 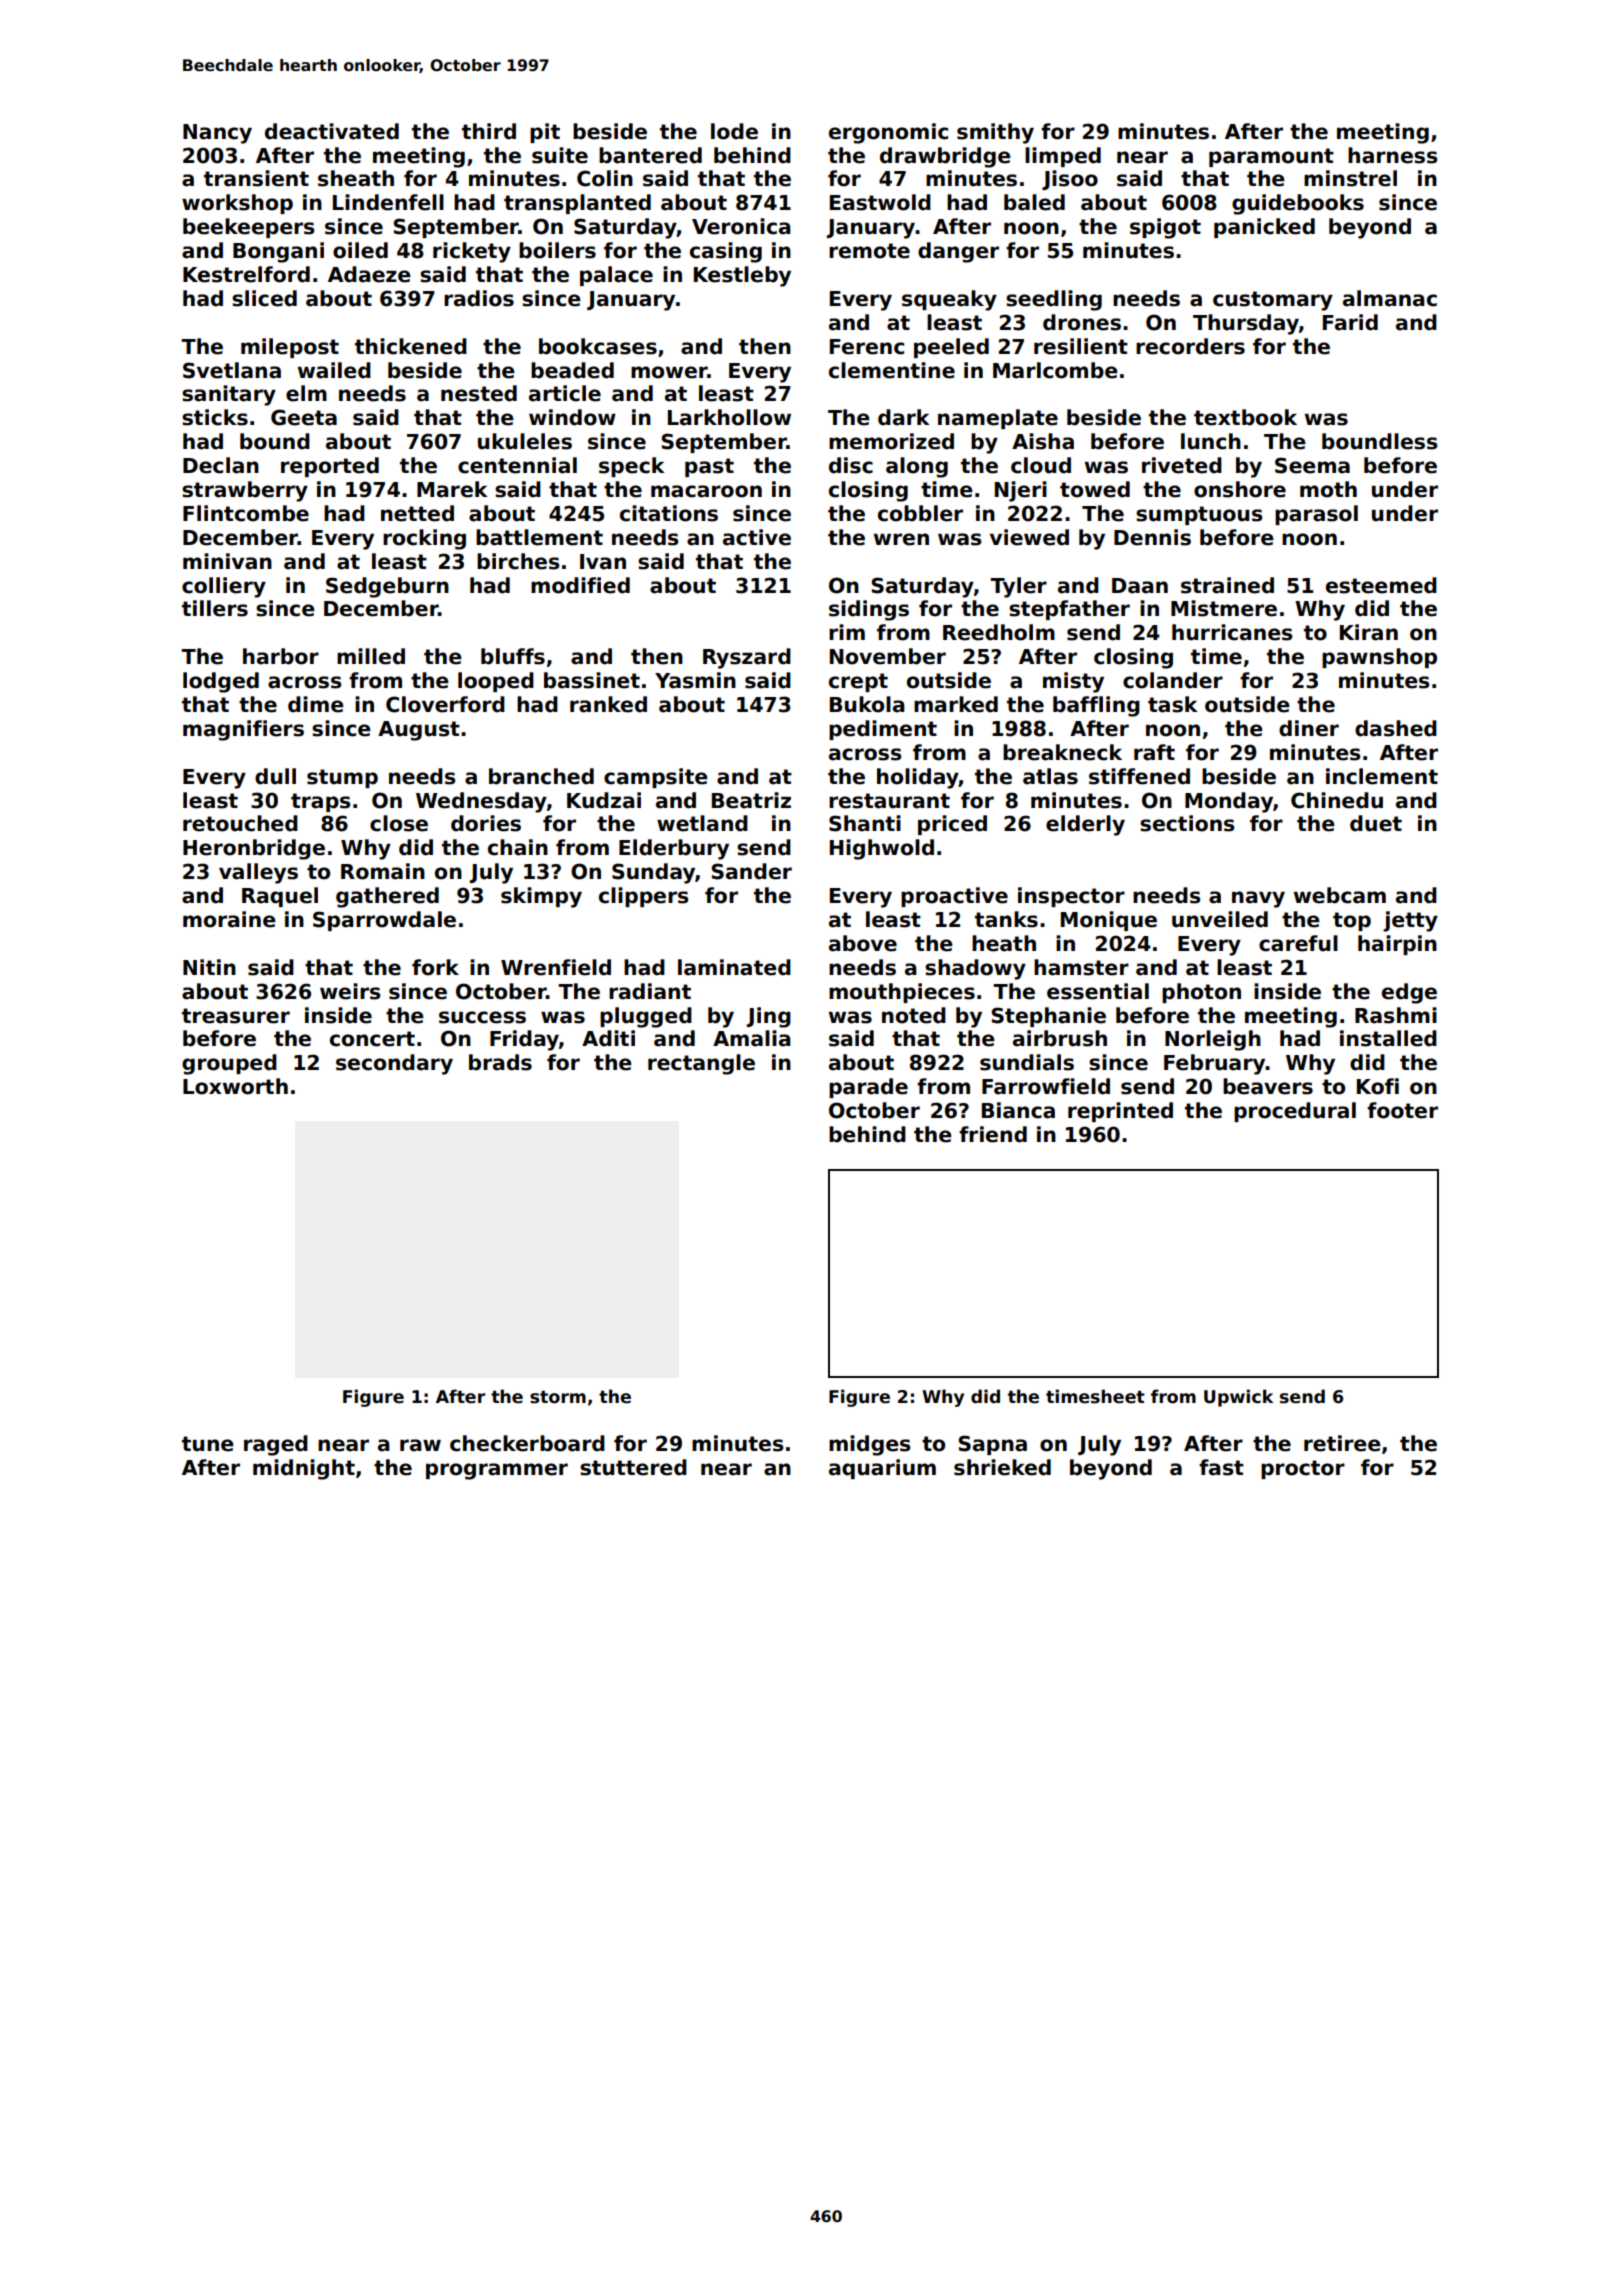 I want to click on Bukola, so click(x=867, y=704).
